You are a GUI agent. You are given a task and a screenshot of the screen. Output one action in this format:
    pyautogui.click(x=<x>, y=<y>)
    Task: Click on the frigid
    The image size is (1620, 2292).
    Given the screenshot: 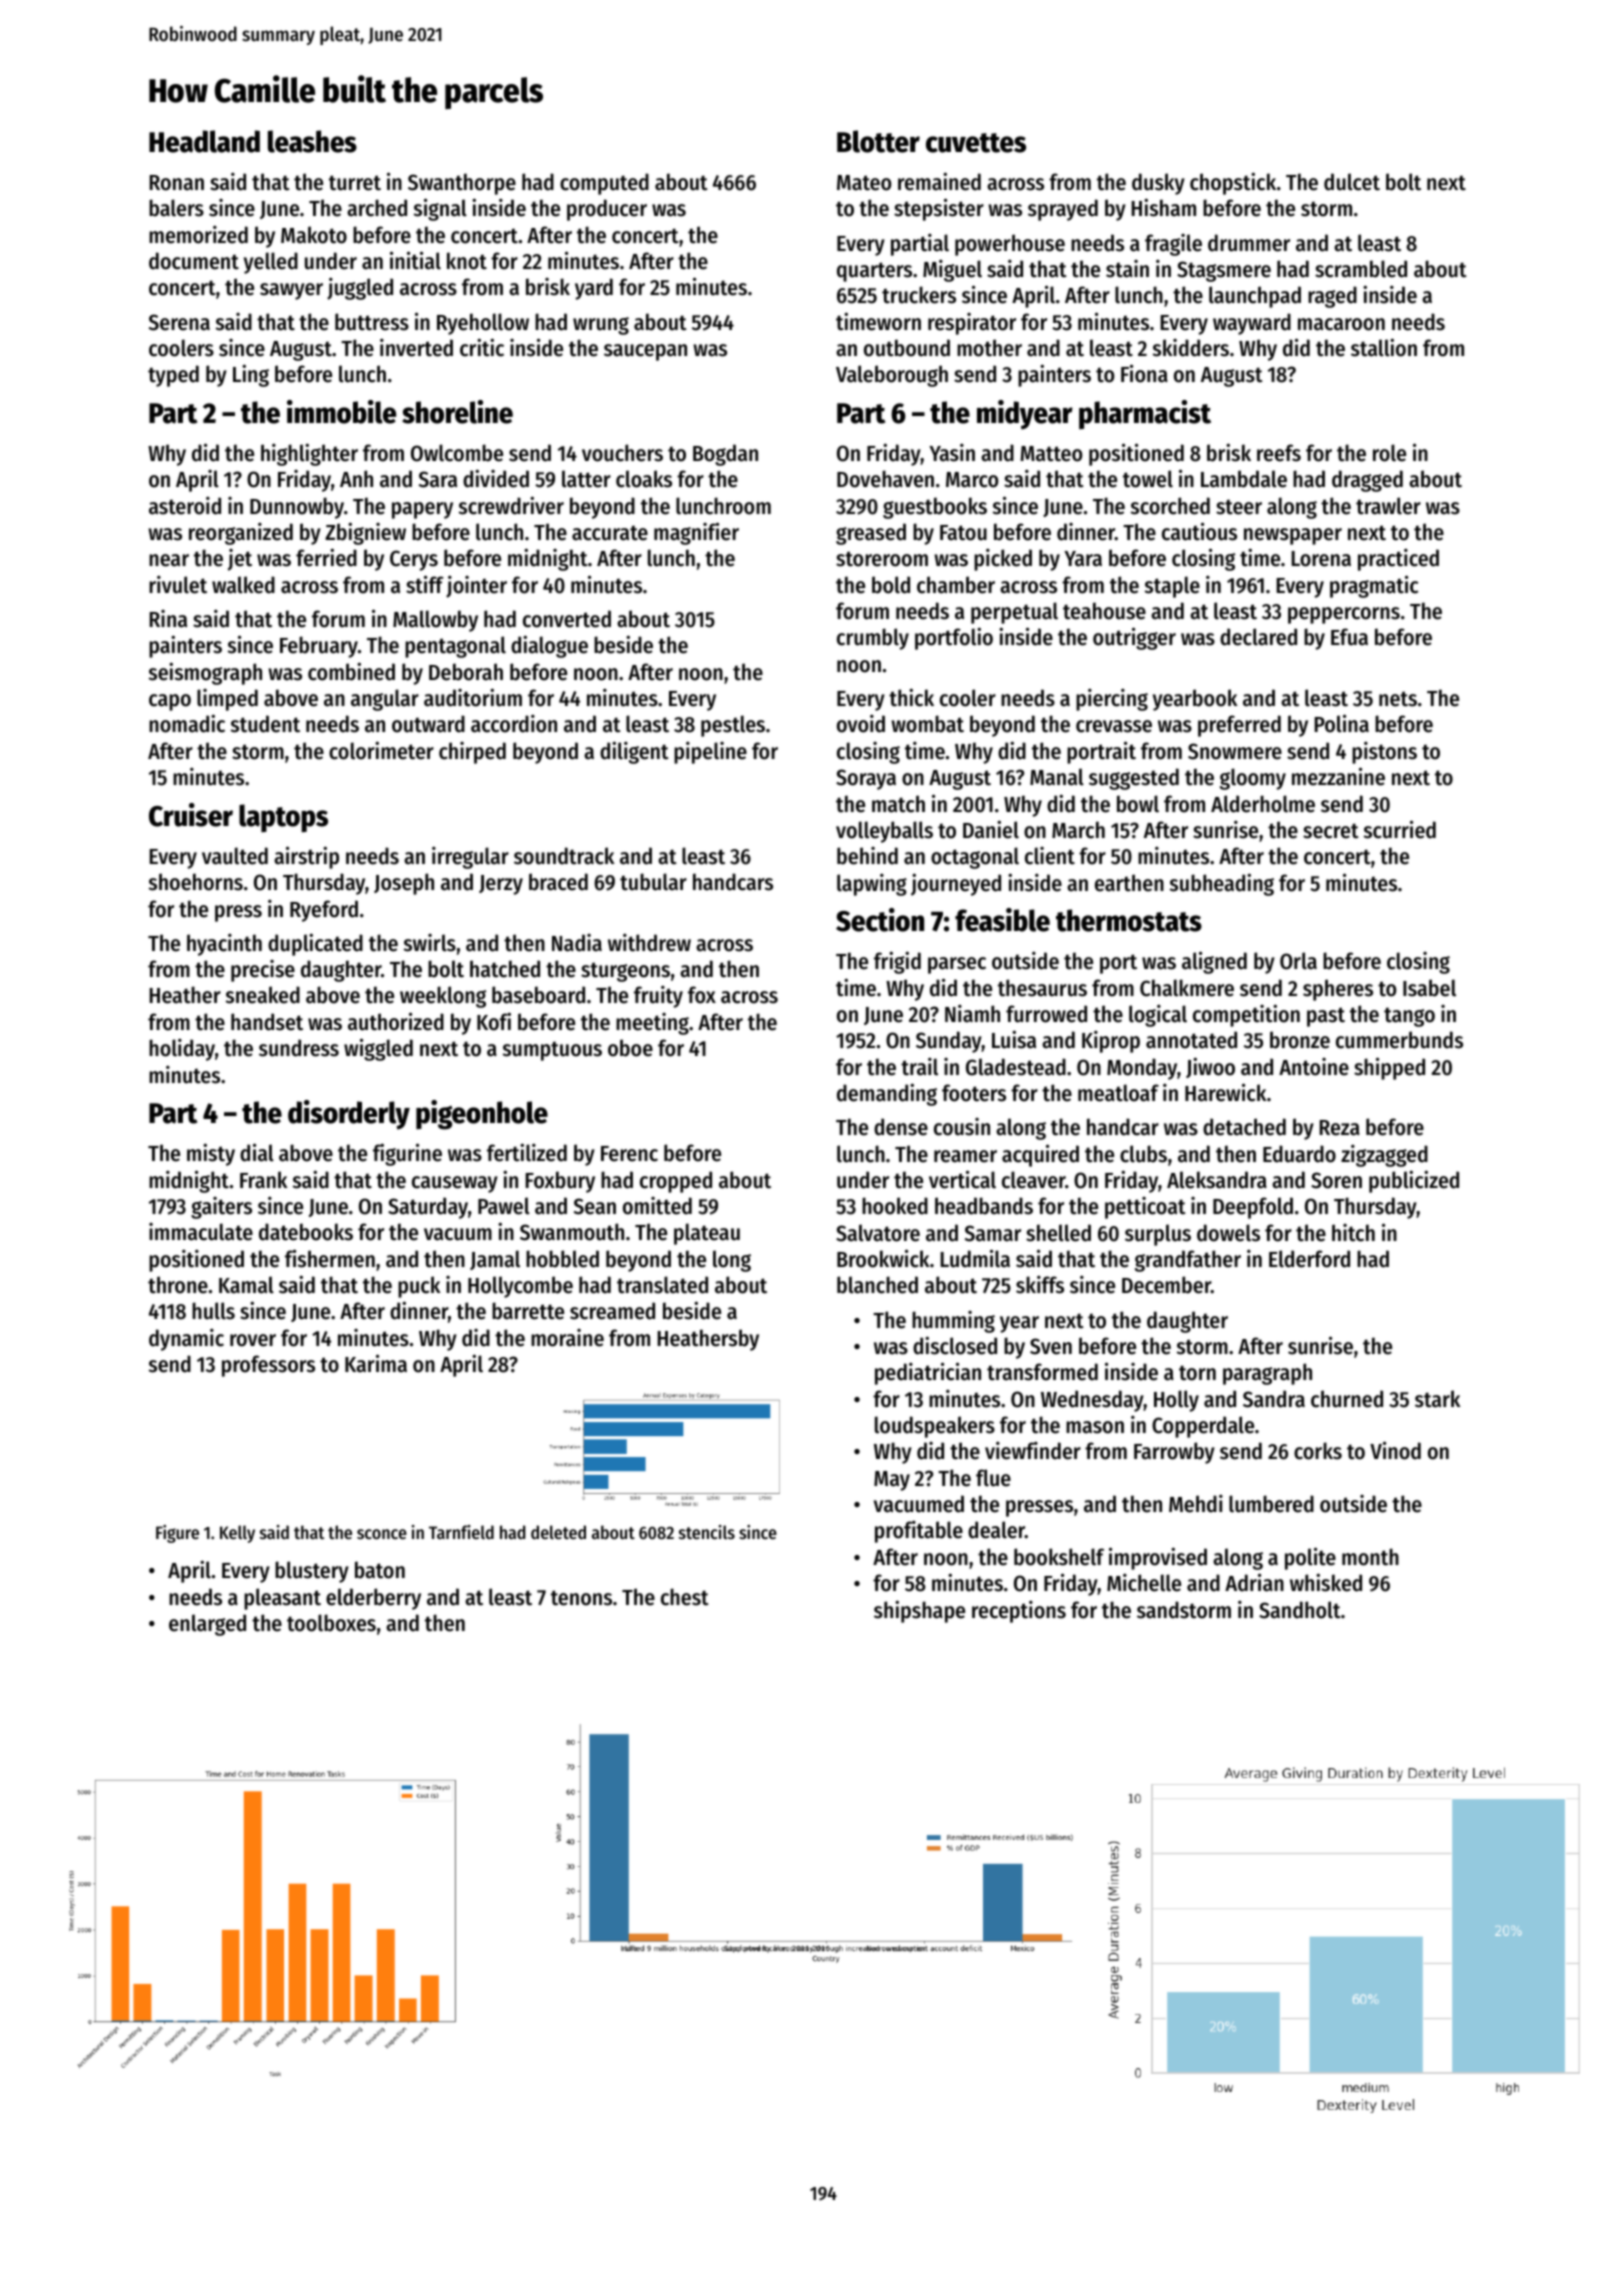 What is the action you would take?
    pyautogui.click(x=897, y=962)
